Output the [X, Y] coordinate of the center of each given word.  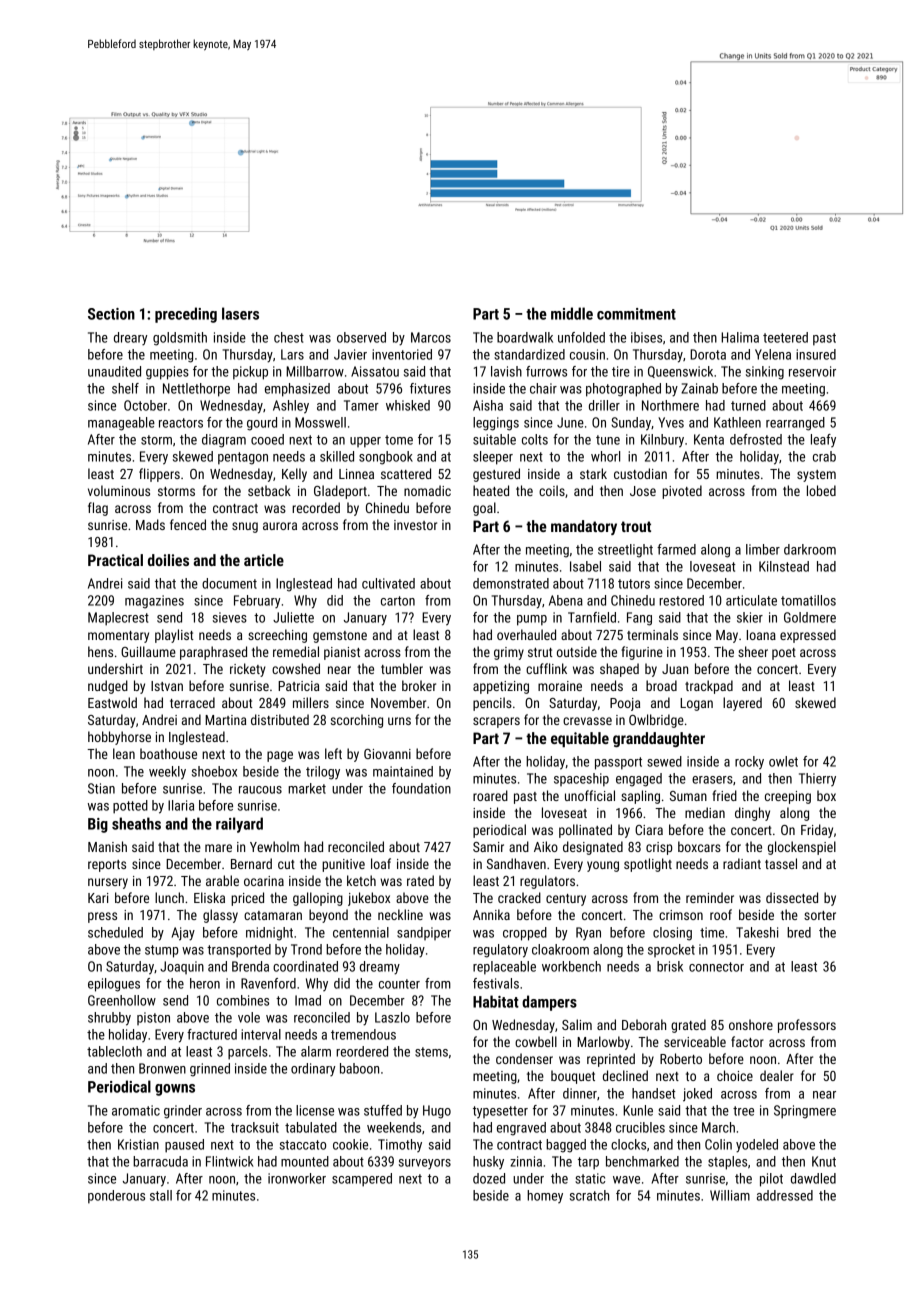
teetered [785, 337]
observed [361, 337]
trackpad [709, 687]
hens [100, 651]
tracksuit [255, 1127]
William [730, 1195]
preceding [186, 315]
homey [545, 1196]
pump [532, 620]
